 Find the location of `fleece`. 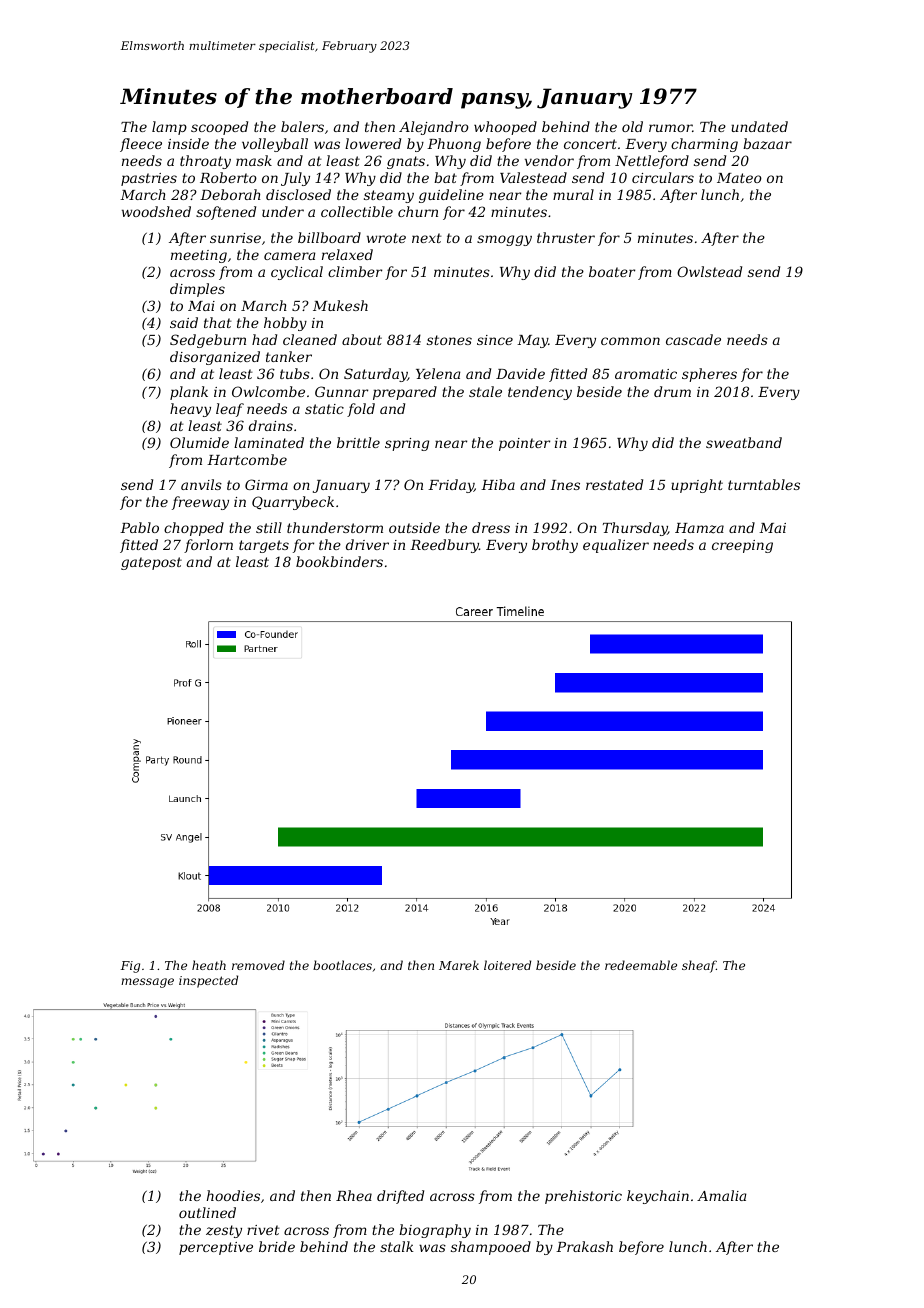

fleece is located at coordinates (141, 145).
